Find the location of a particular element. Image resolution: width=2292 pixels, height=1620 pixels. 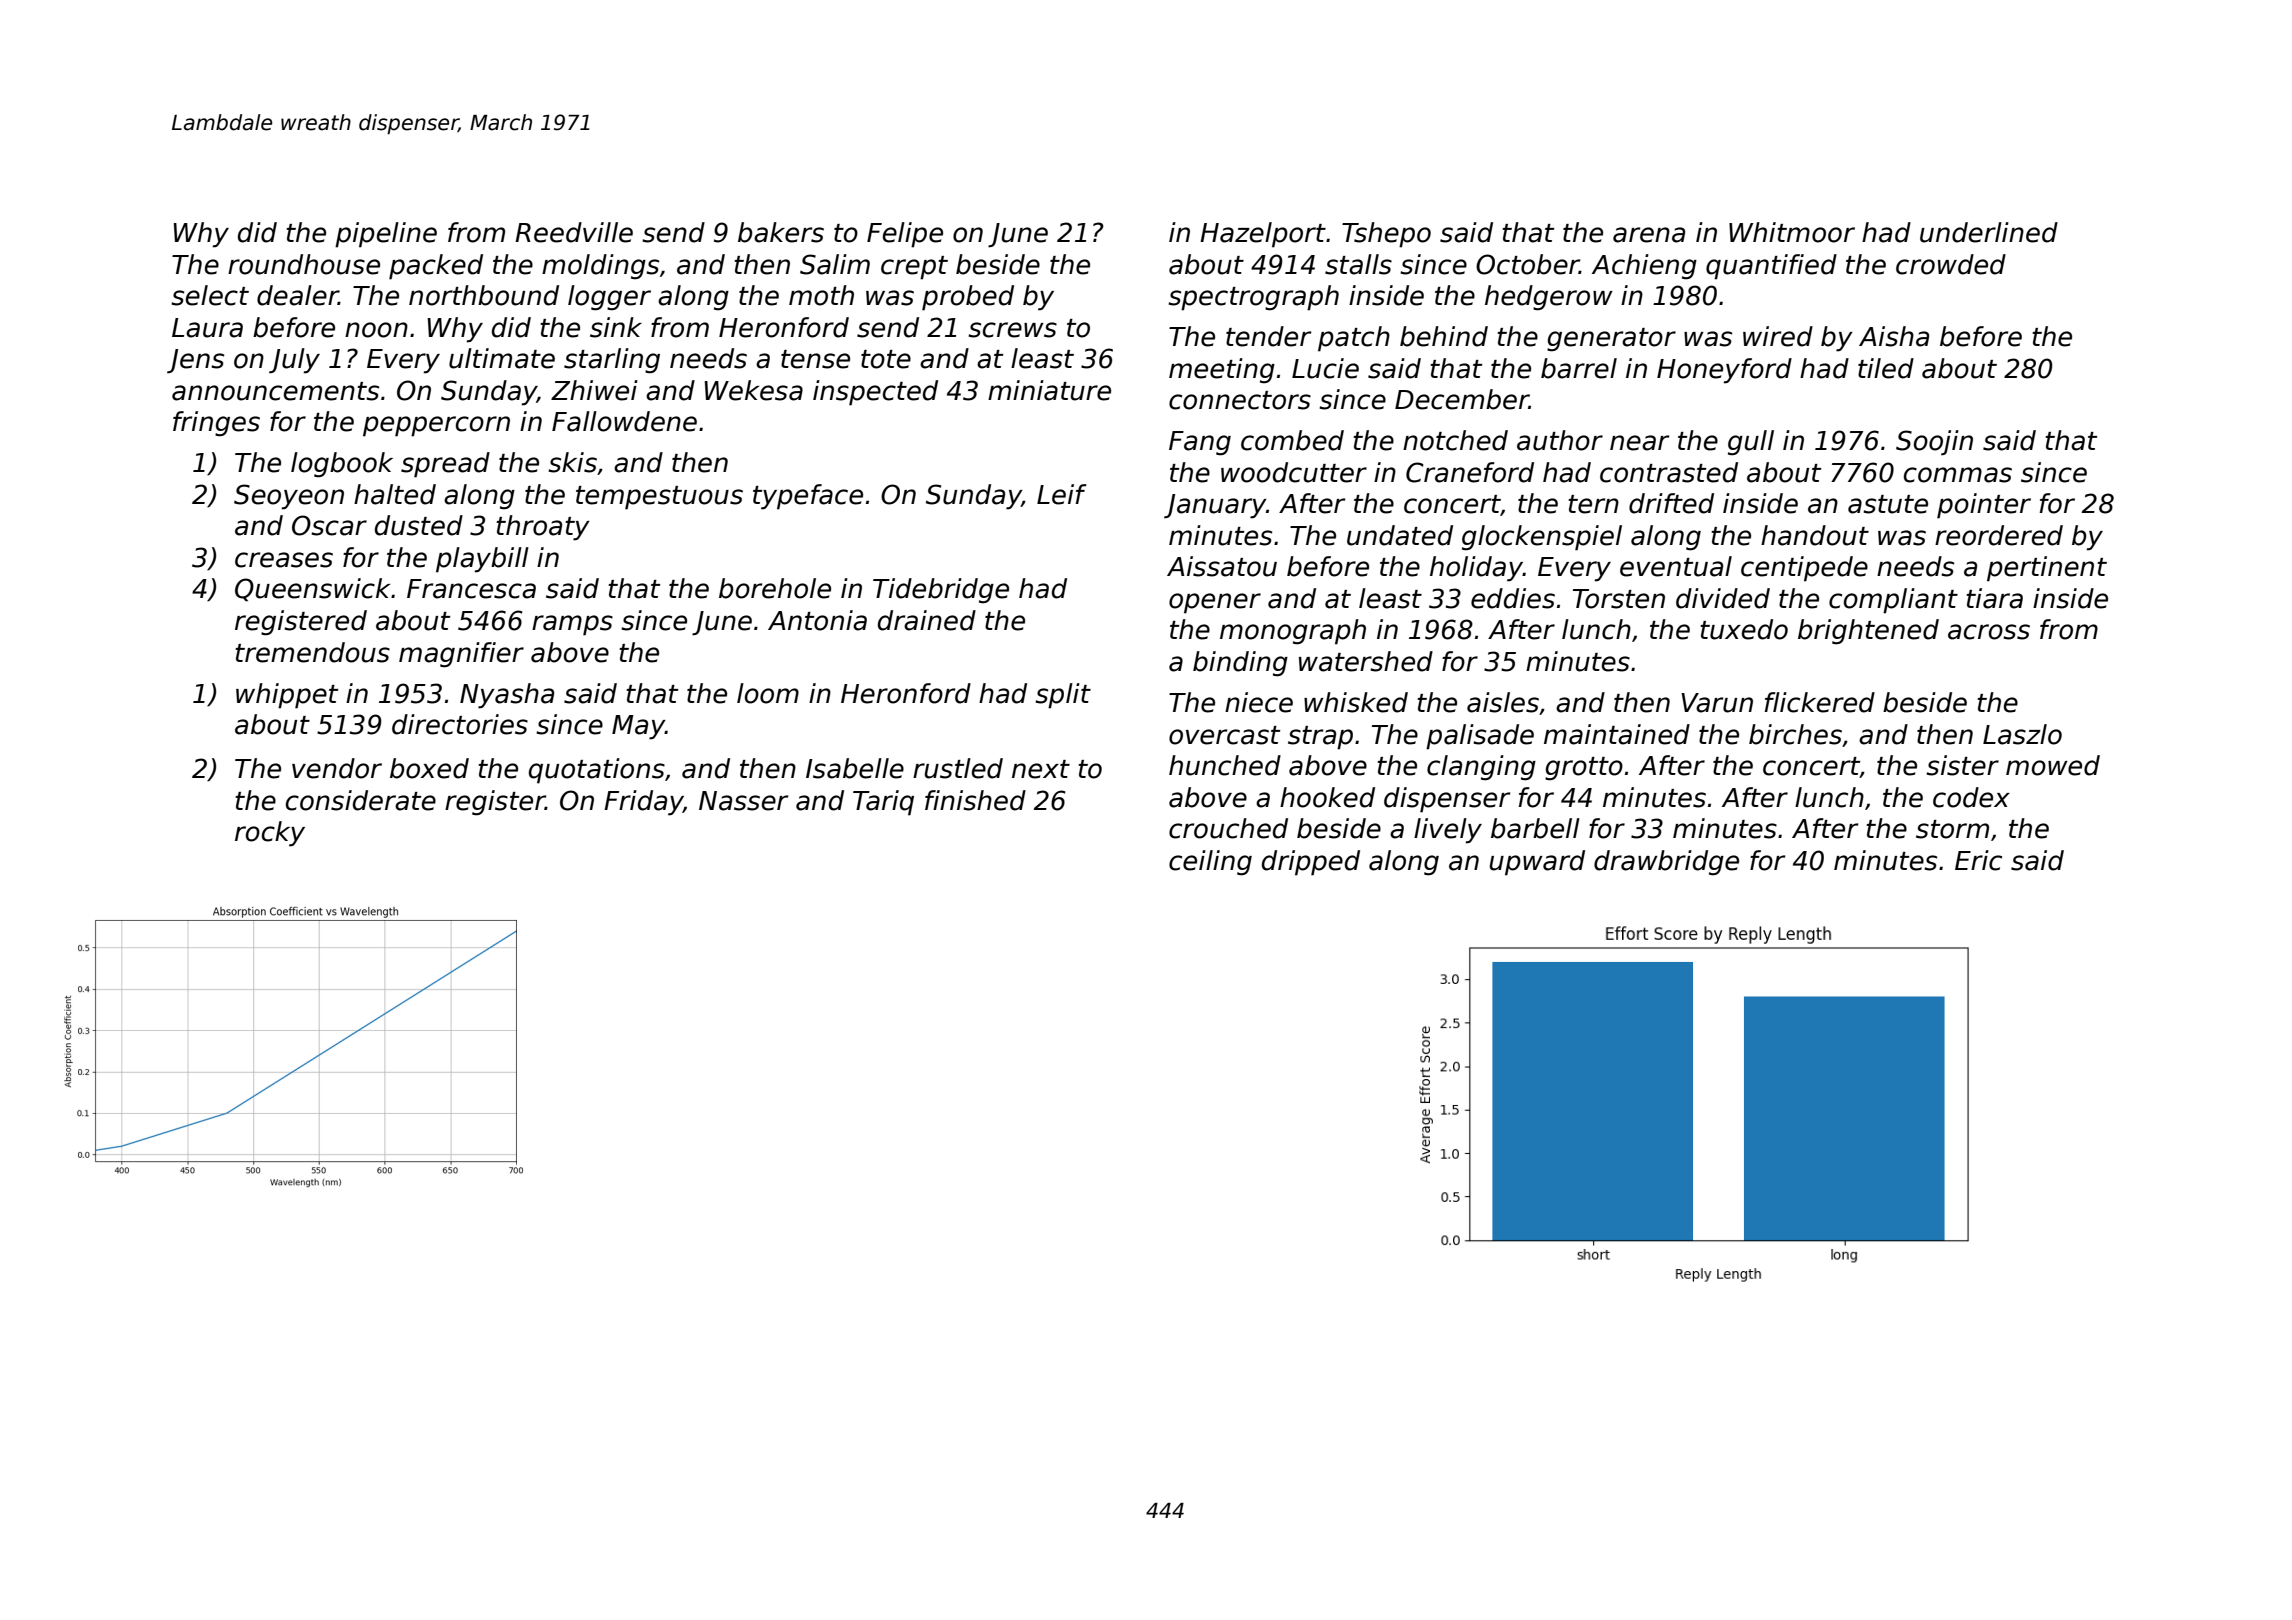

hooked is located at coordinates (1327, 797).
